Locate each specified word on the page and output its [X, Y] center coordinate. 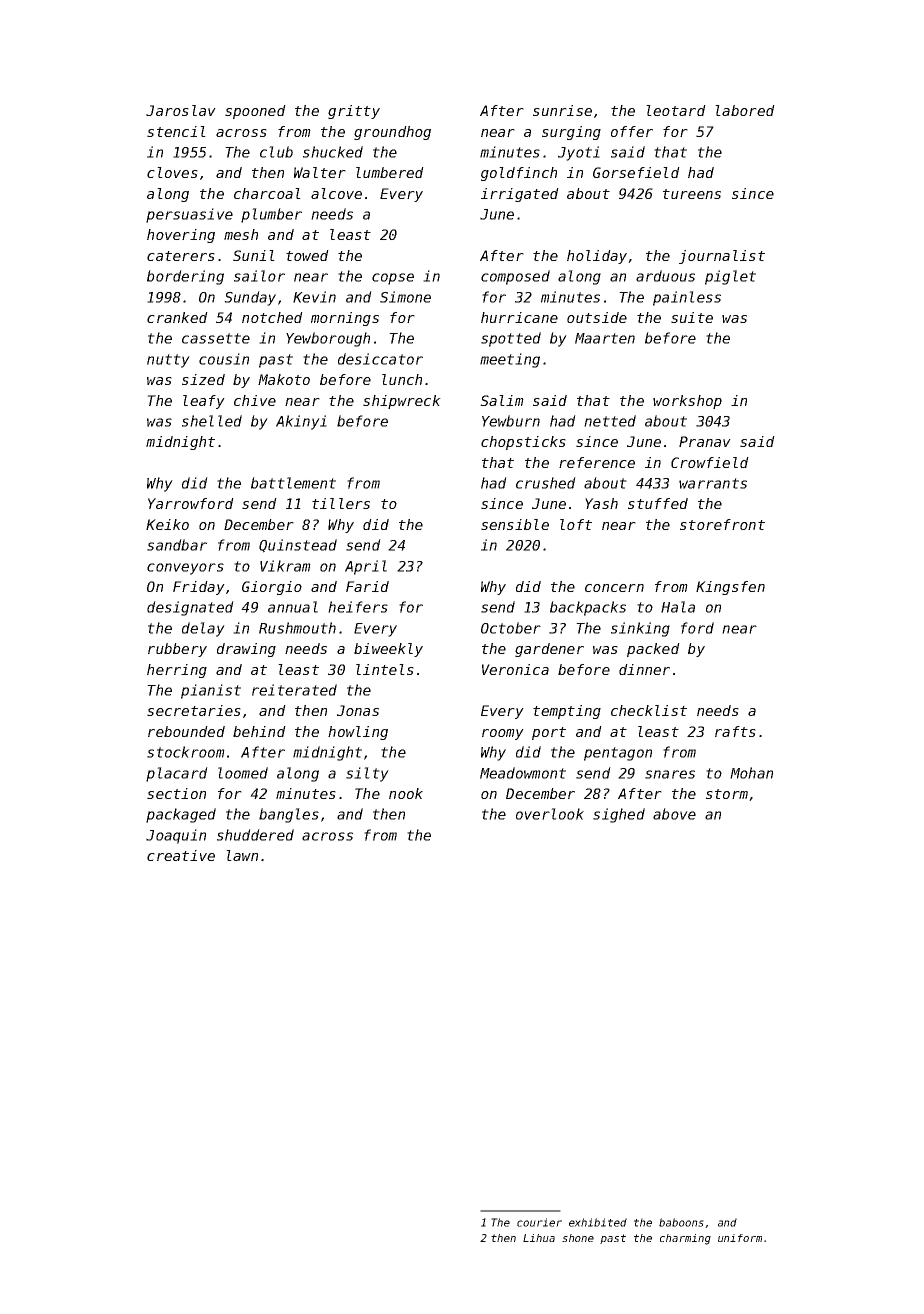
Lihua [539, 1238]
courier [539, 1222]
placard [177, 774]
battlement [293, 483]
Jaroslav [181, 110]
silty [367, 774]
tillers [341, 503]
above [674, 814]
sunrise [562, 110]
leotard [676, 110]
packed [653, 650]
